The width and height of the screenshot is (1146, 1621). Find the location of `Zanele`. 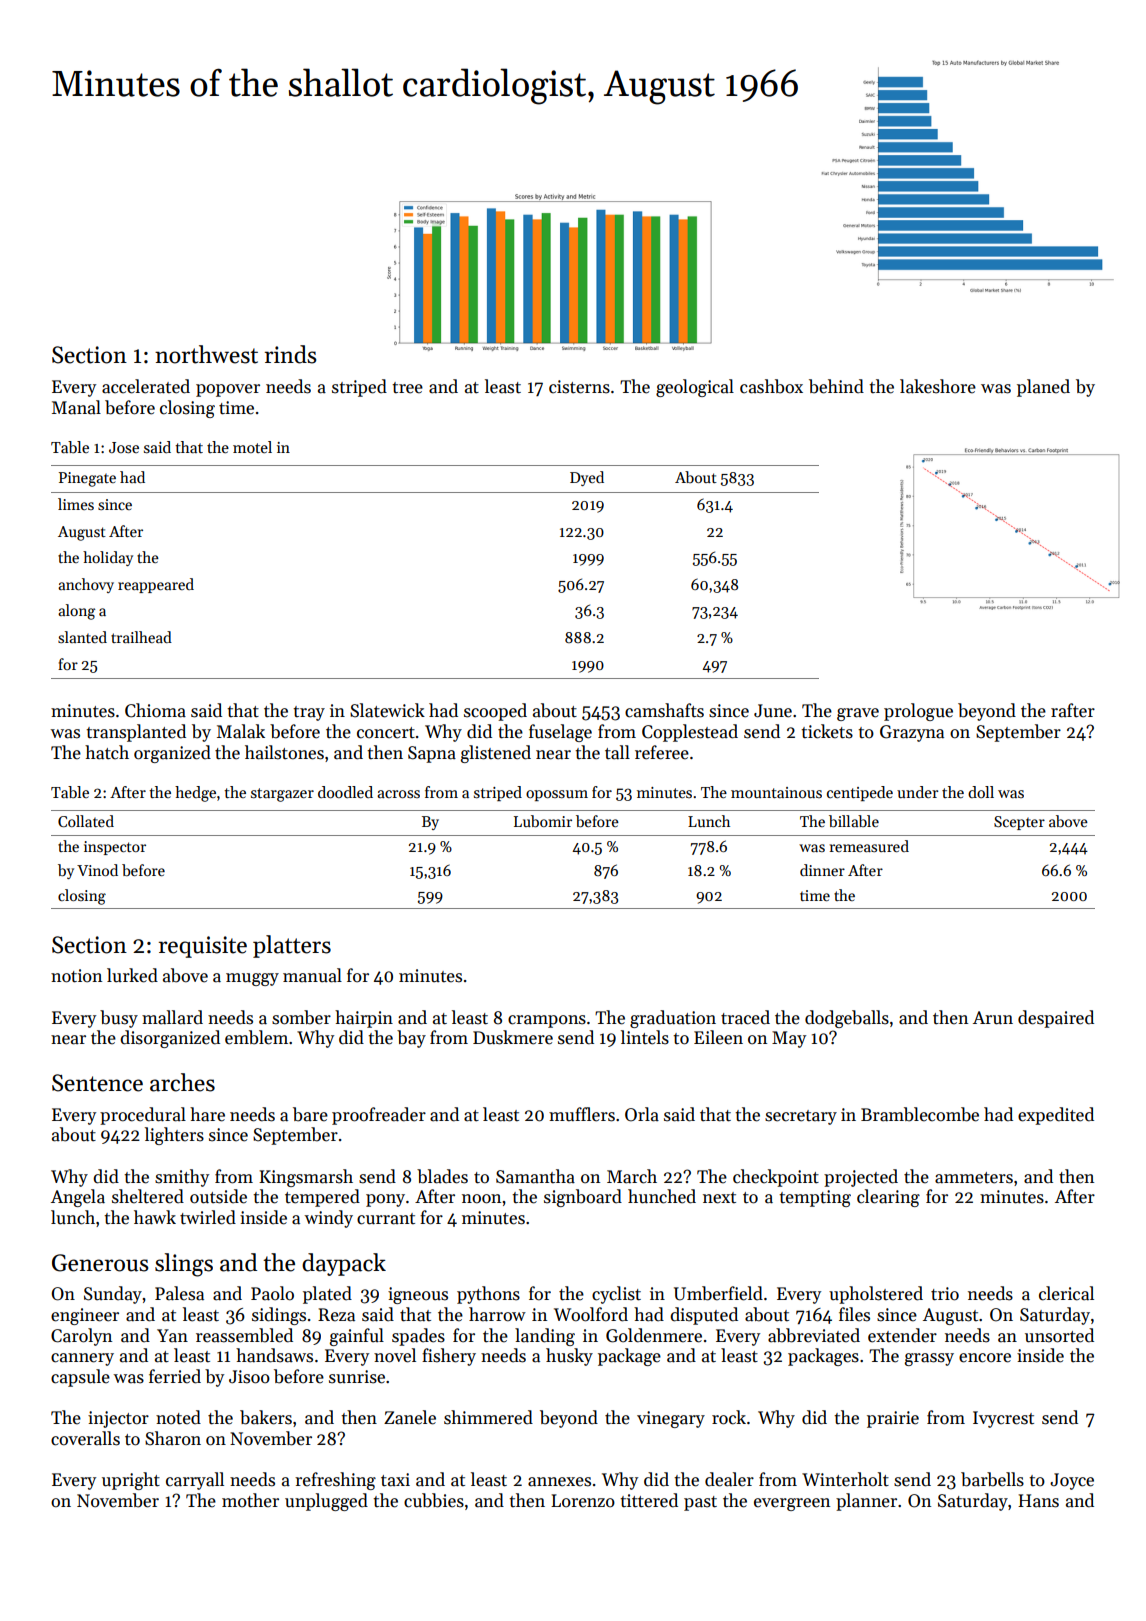

Zanele is located at coordinates (410, 1417).
